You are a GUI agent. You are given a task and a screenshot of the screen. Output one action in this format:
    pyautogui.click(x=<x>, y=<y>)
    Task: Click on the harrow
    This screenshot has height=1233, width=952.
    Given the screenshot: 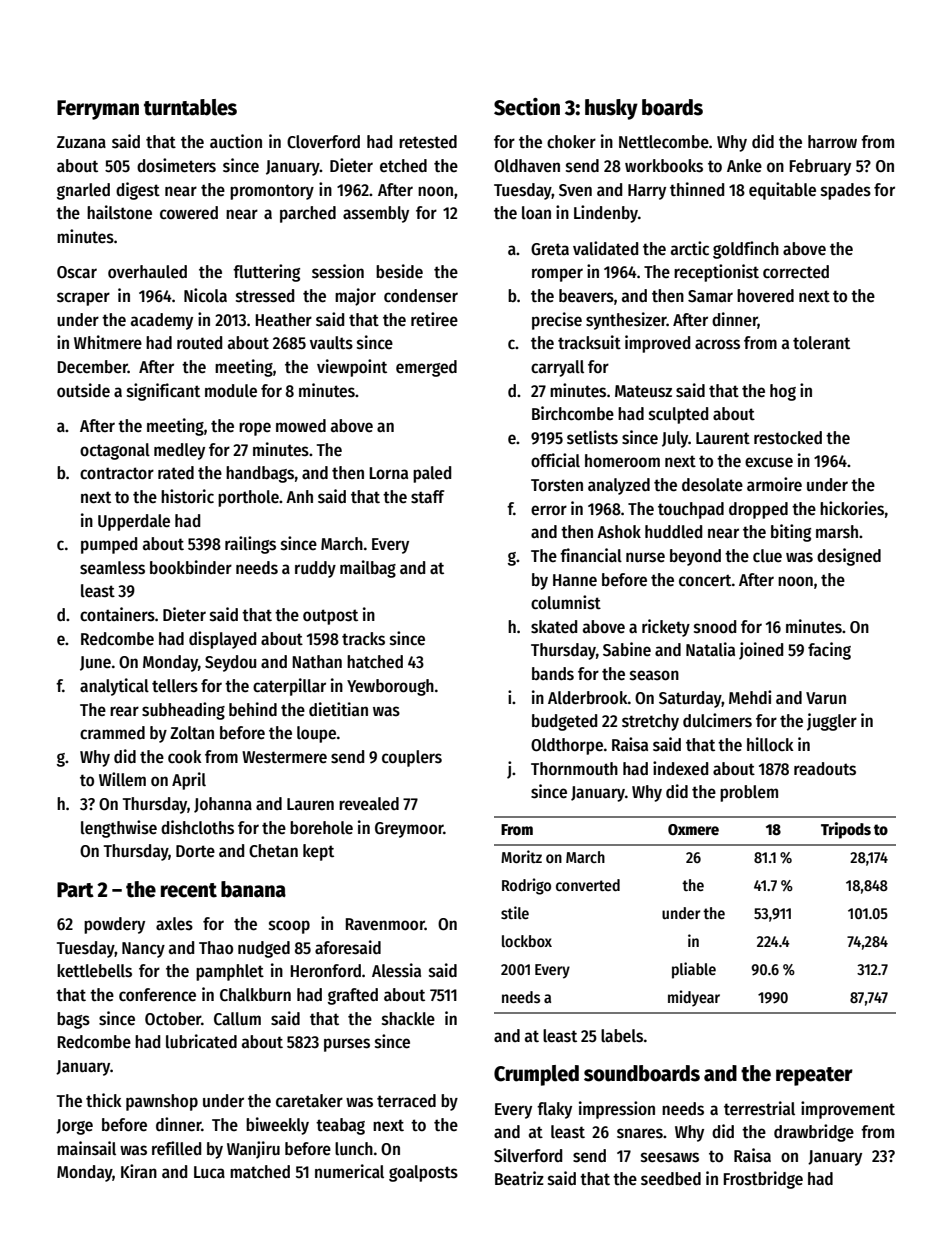 What is the action you would take?
    pyautogui.click(x=832, y=141)
